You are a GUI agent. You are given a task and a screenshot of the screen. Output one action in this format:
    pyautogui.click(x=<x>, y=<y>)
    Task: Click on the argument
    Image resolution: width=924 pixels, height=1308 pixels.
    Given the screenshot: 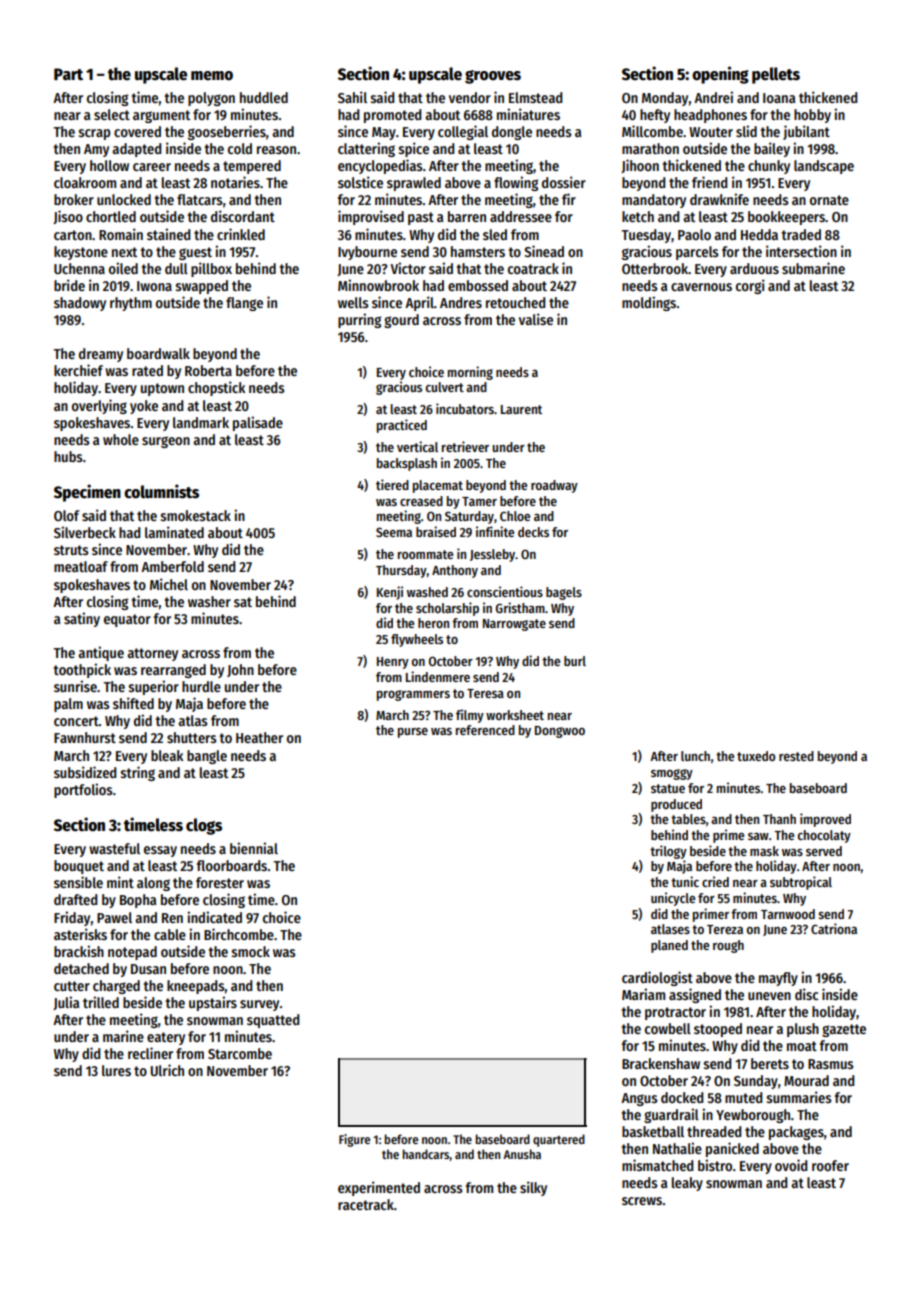 What is the action you would take?
    pyautogui.click(x=161, y=116)
